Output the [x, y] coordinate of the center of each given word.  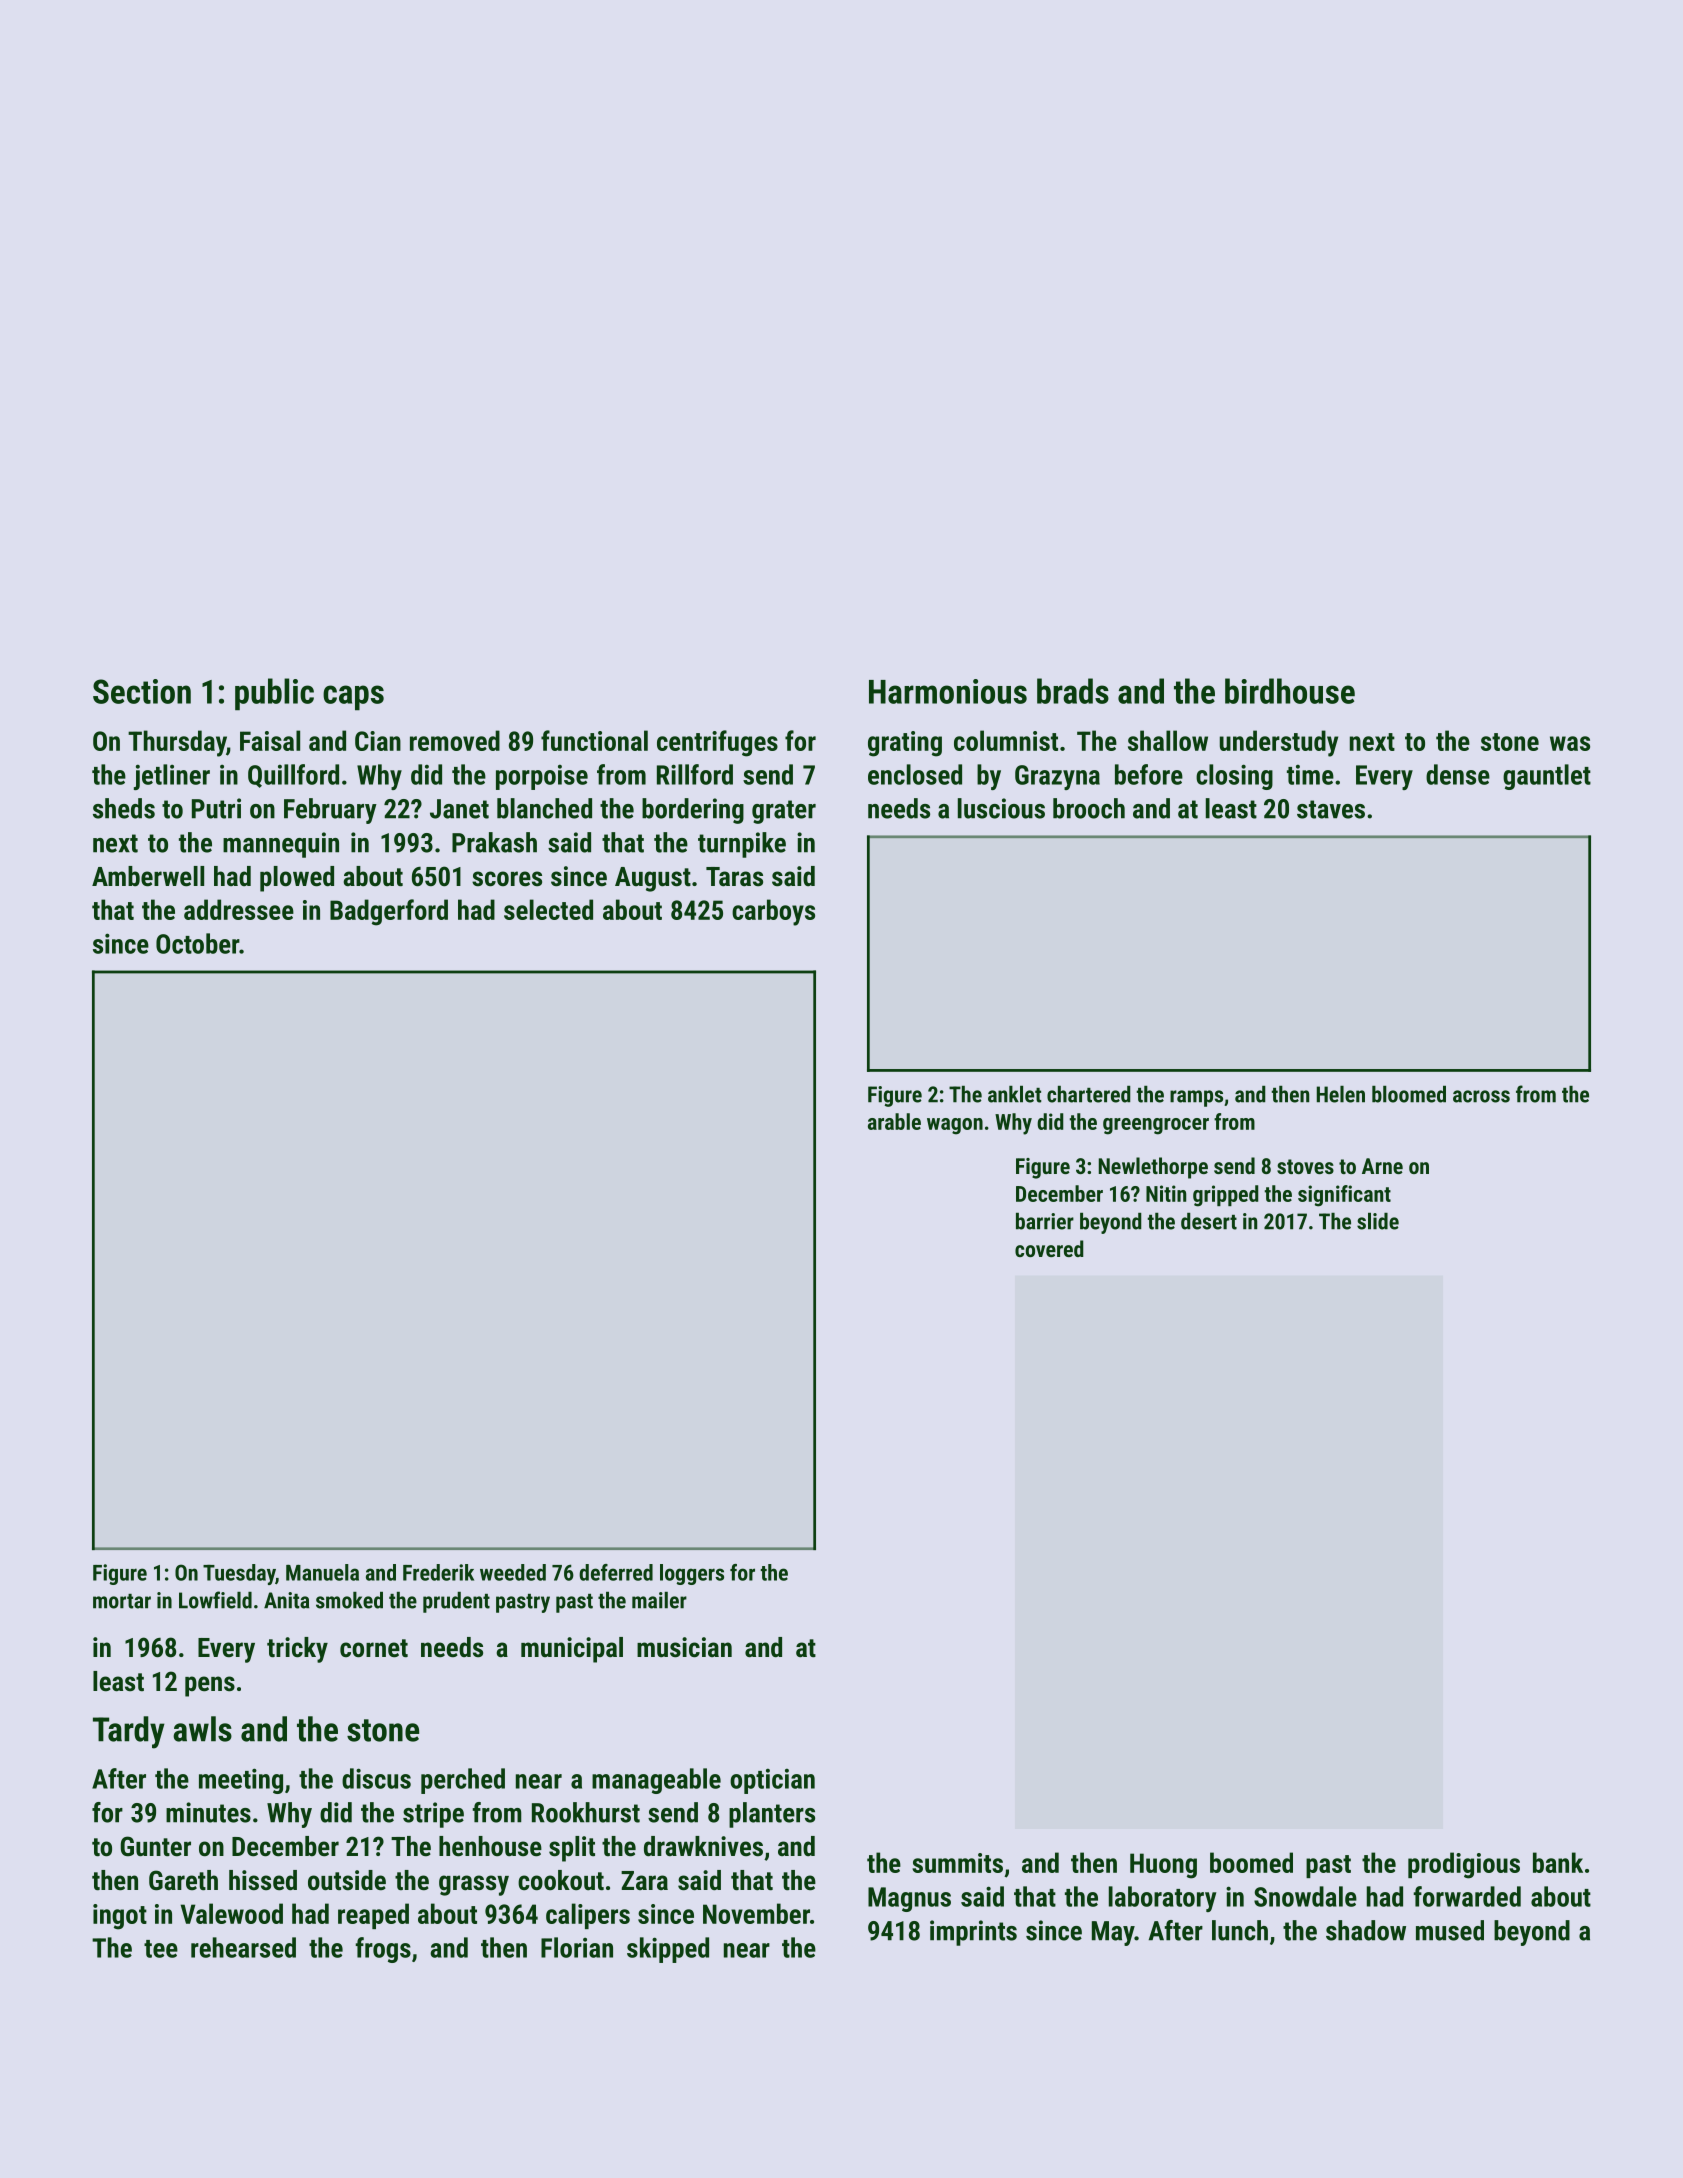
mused [1450, 1930]
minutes [208, 1812]
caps [353, 697]
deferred [616, 1572]
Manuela [322, 1572]
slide [1378, 1221]
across [1481, 1096]
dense [1458, 774]
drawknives [703, 1846]
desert [1209, 1221]
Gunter [156, 1846]
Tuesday [239, 1574]
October [197, 943]
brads [1073, 691]
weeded [513, 1572]
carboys [773, 912]
